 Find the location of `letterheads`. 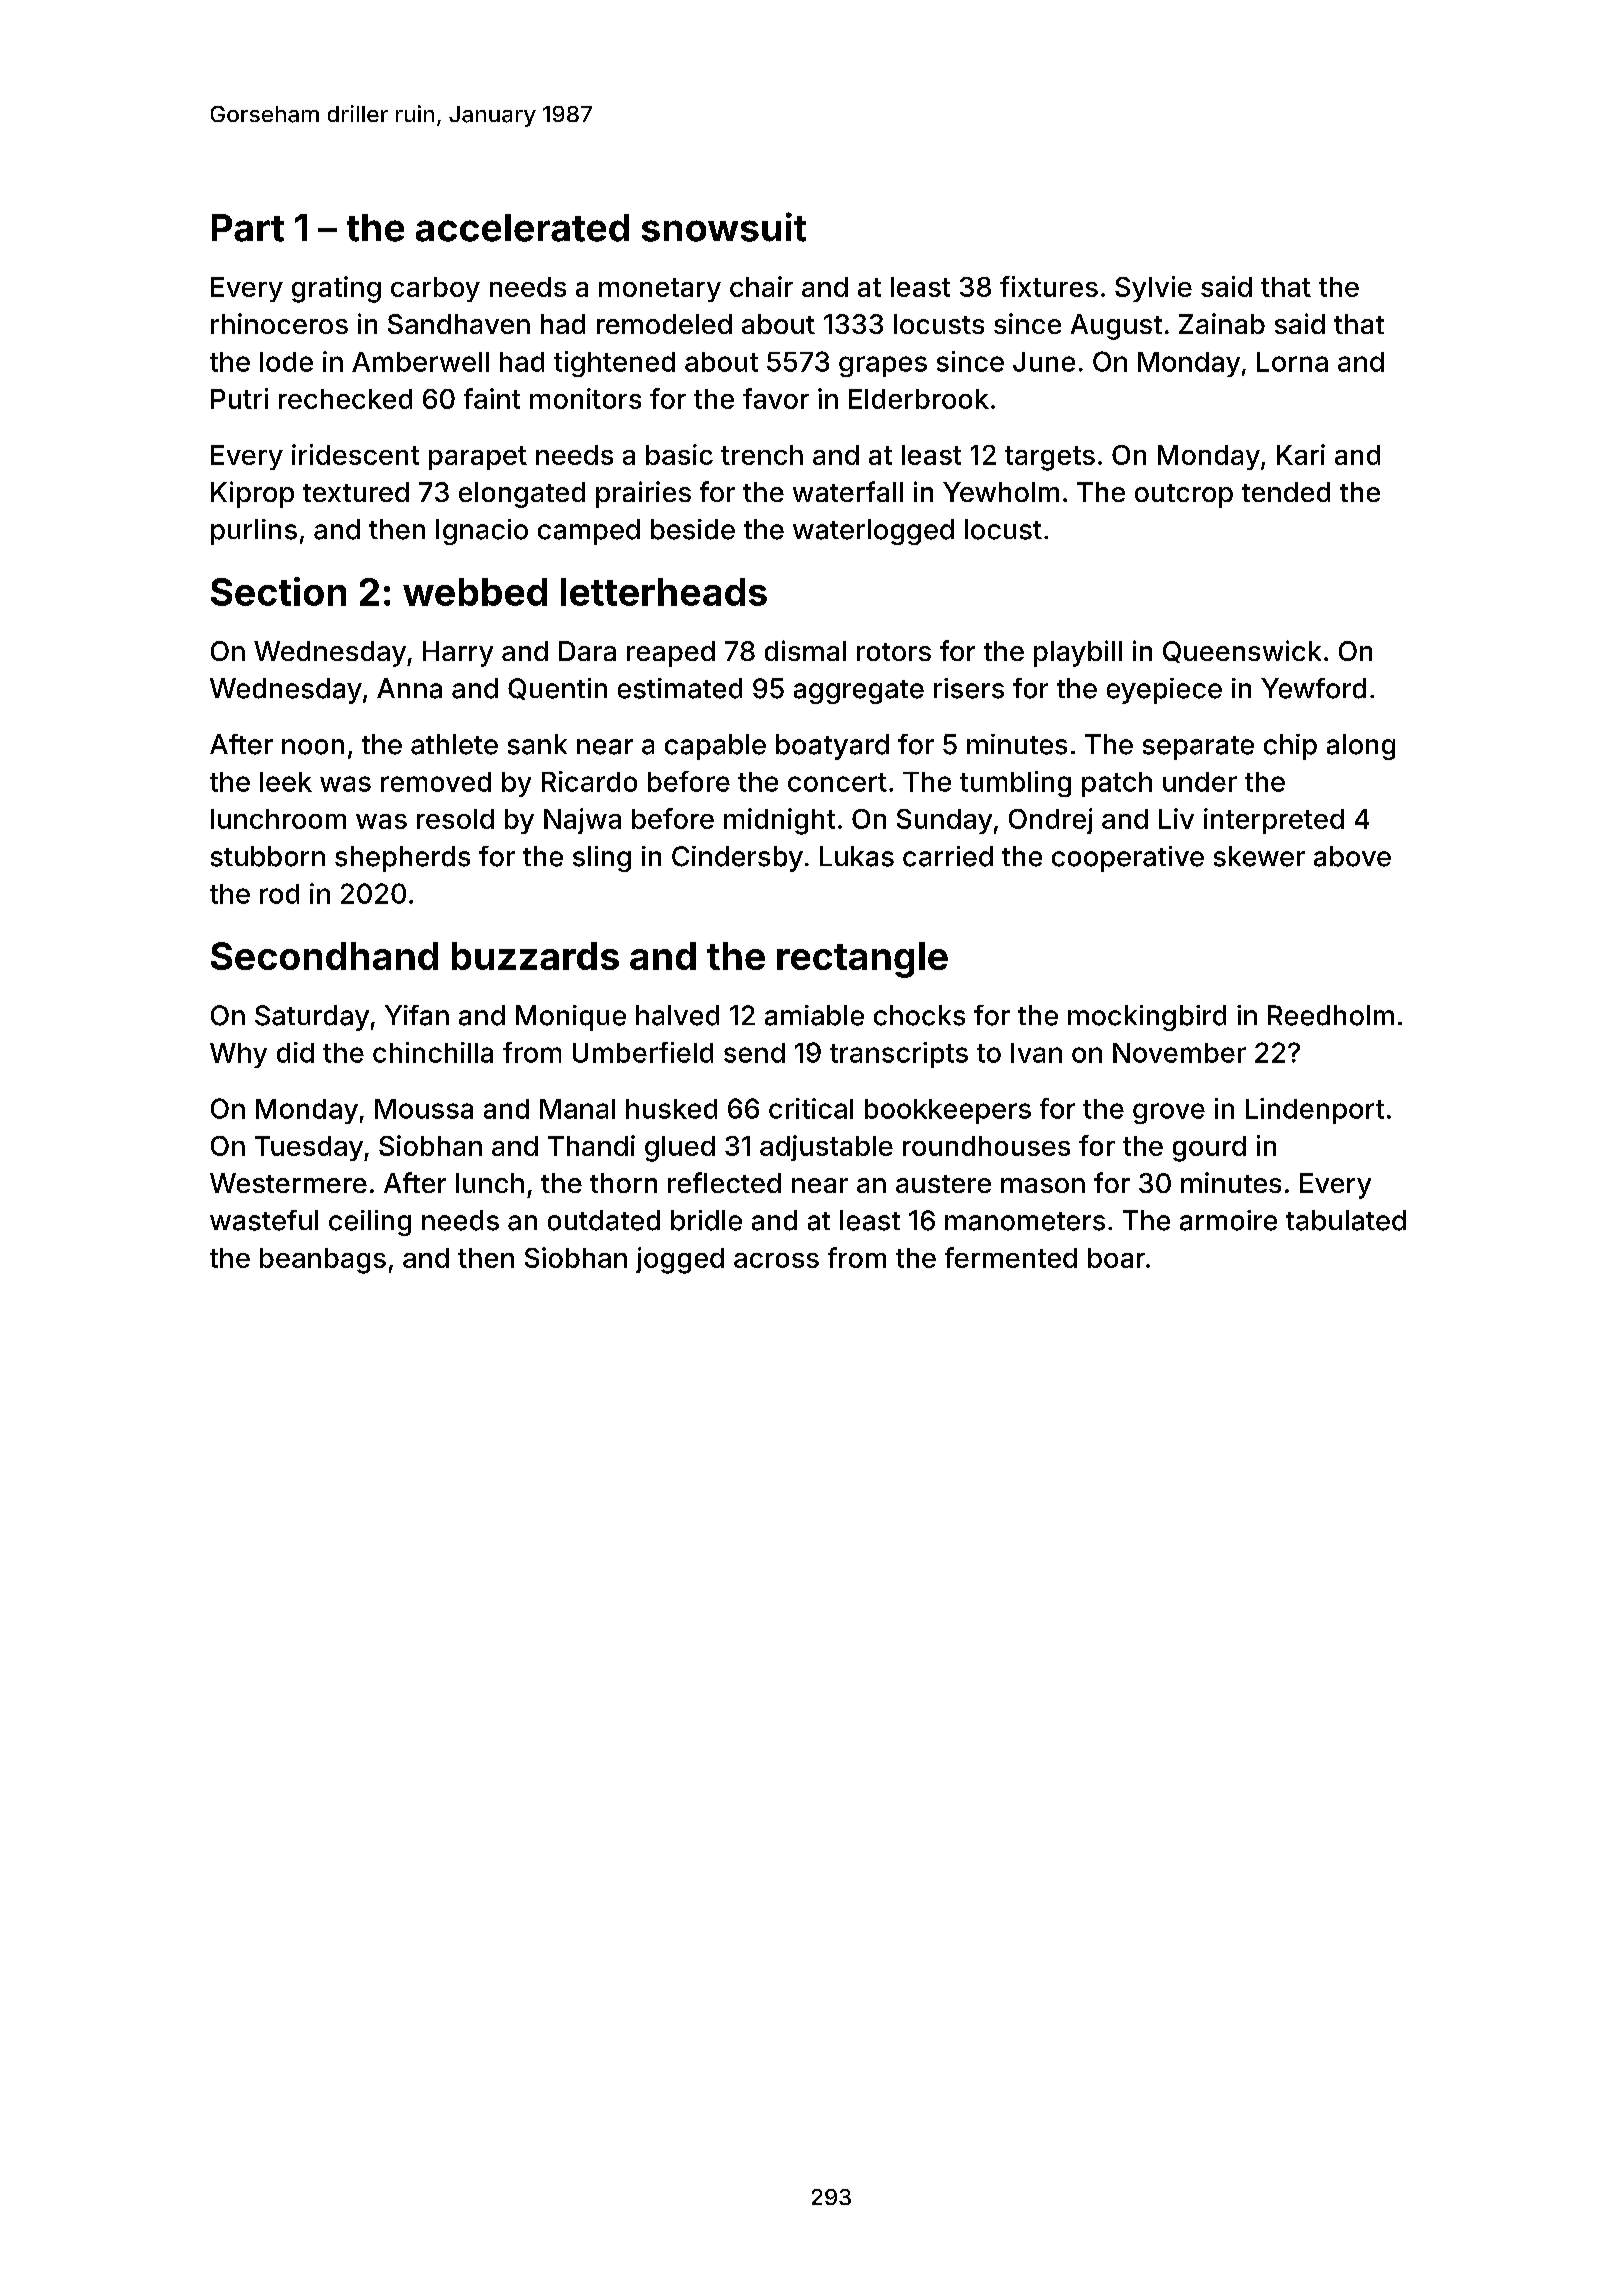

letterheads is located at coordinates (664, 592).
